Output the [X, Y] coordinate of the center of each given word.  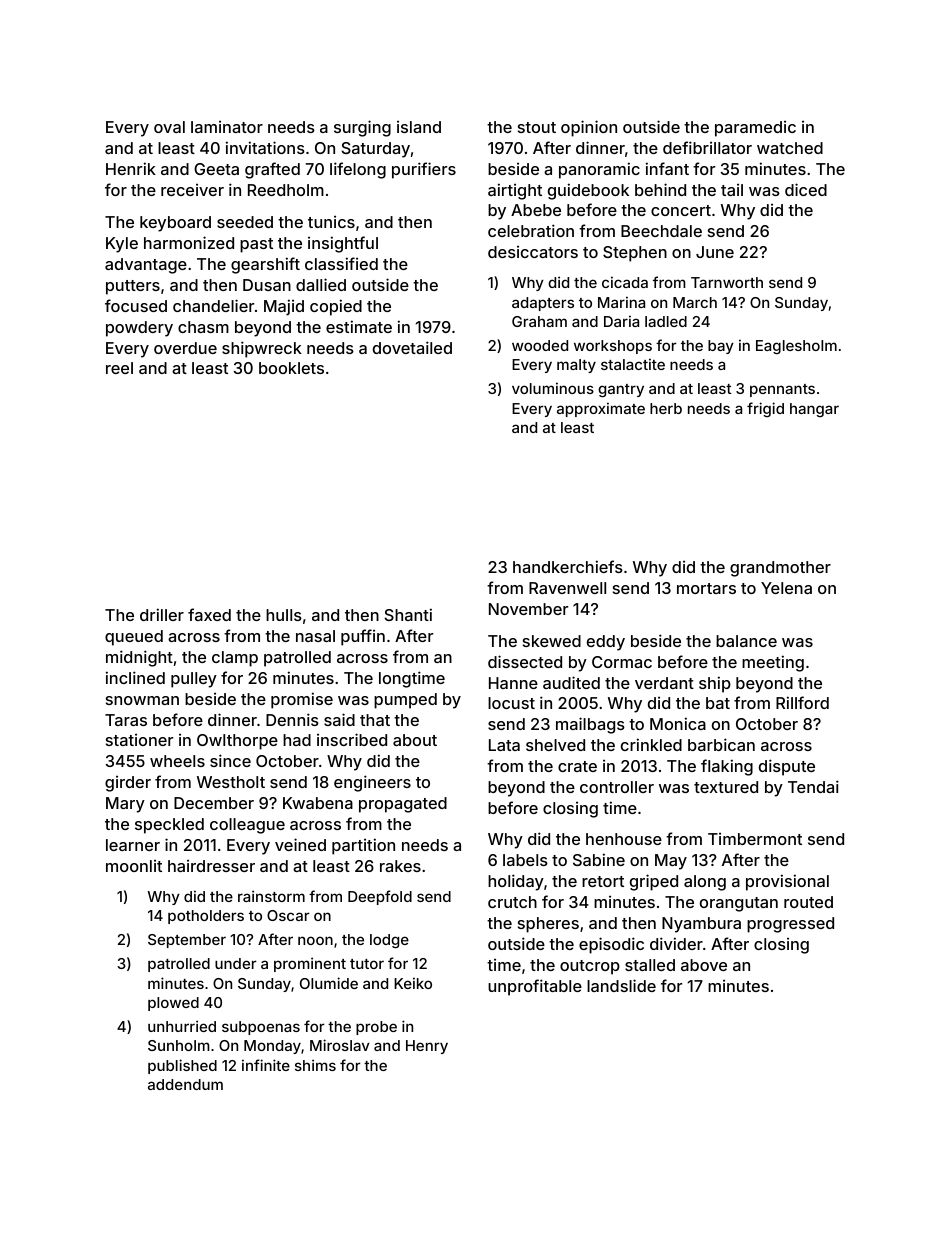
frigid [765, 409]
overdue [185, 348]
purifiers [424, 170]
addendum [185, 1084]
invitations [265, 147]
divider [676, 943]
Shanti [408, 614]
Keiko [413, 983]
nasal [315, 636]
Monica [678, 723]
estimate [359, 326]
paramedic [755, 129]
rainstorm [271, 896]
